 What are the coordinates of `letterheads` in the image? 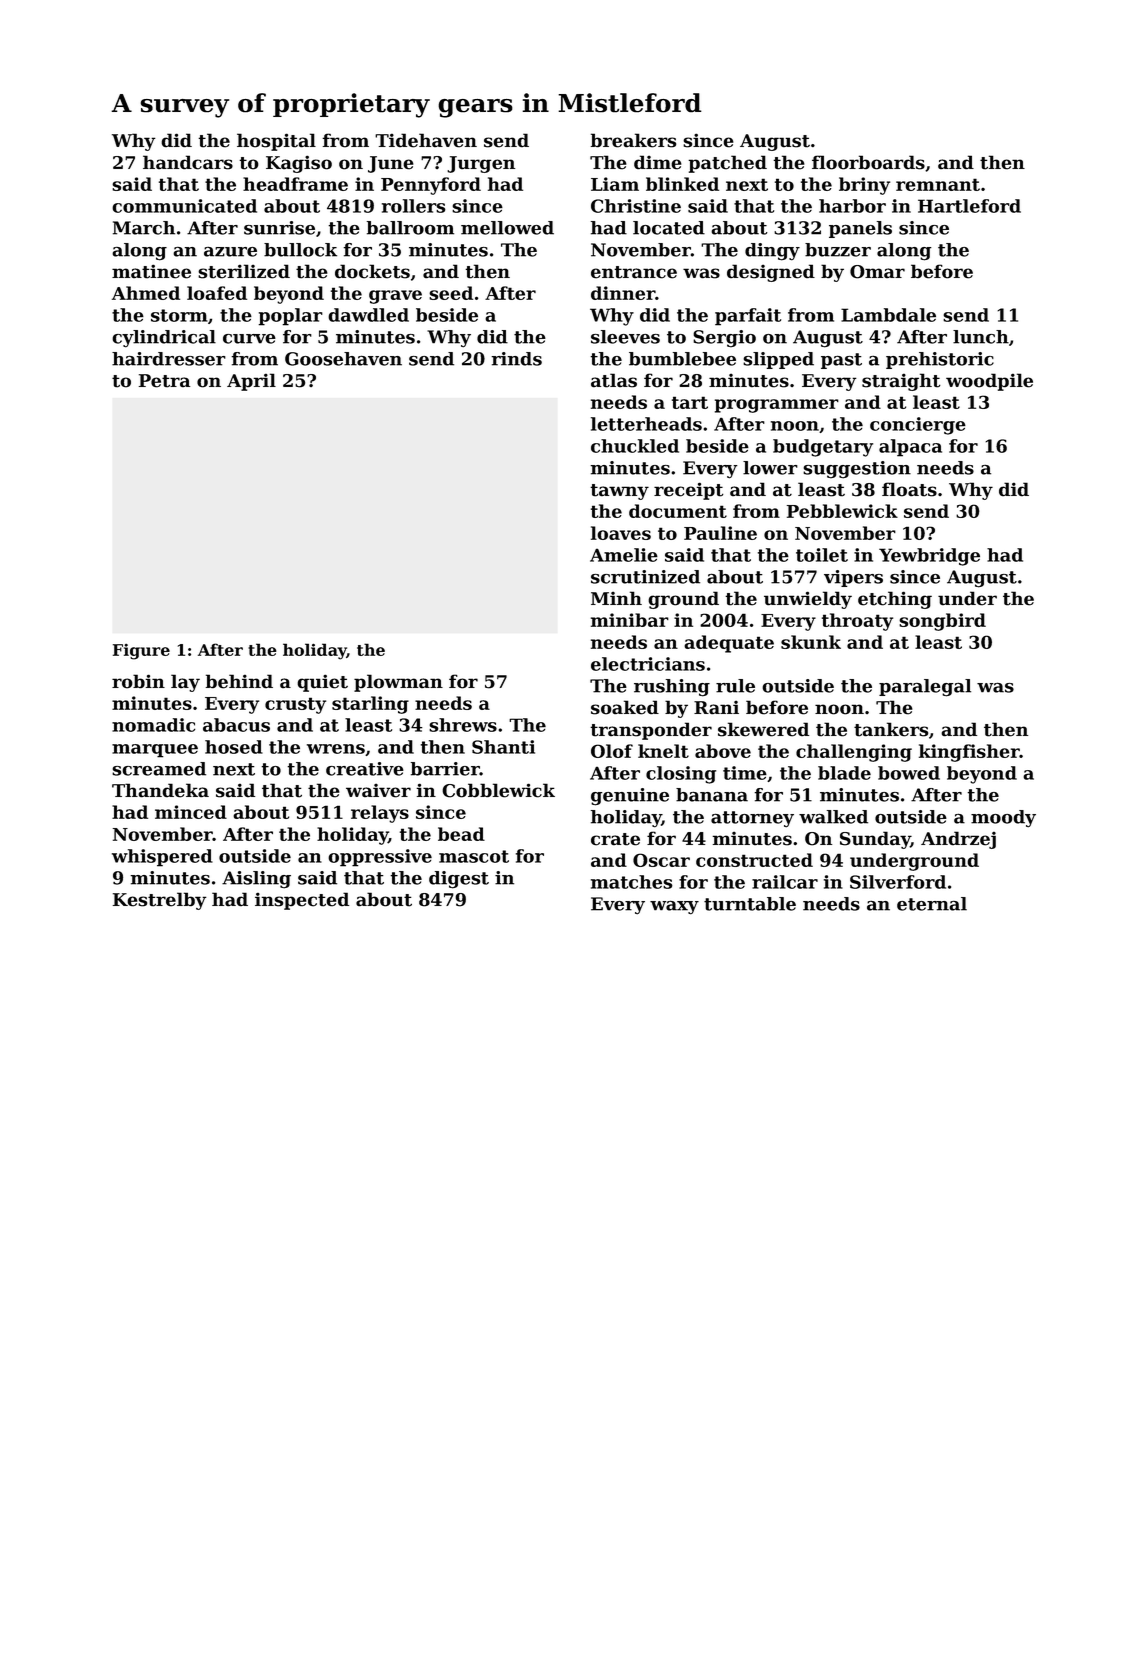 It's located at (646, 424).
